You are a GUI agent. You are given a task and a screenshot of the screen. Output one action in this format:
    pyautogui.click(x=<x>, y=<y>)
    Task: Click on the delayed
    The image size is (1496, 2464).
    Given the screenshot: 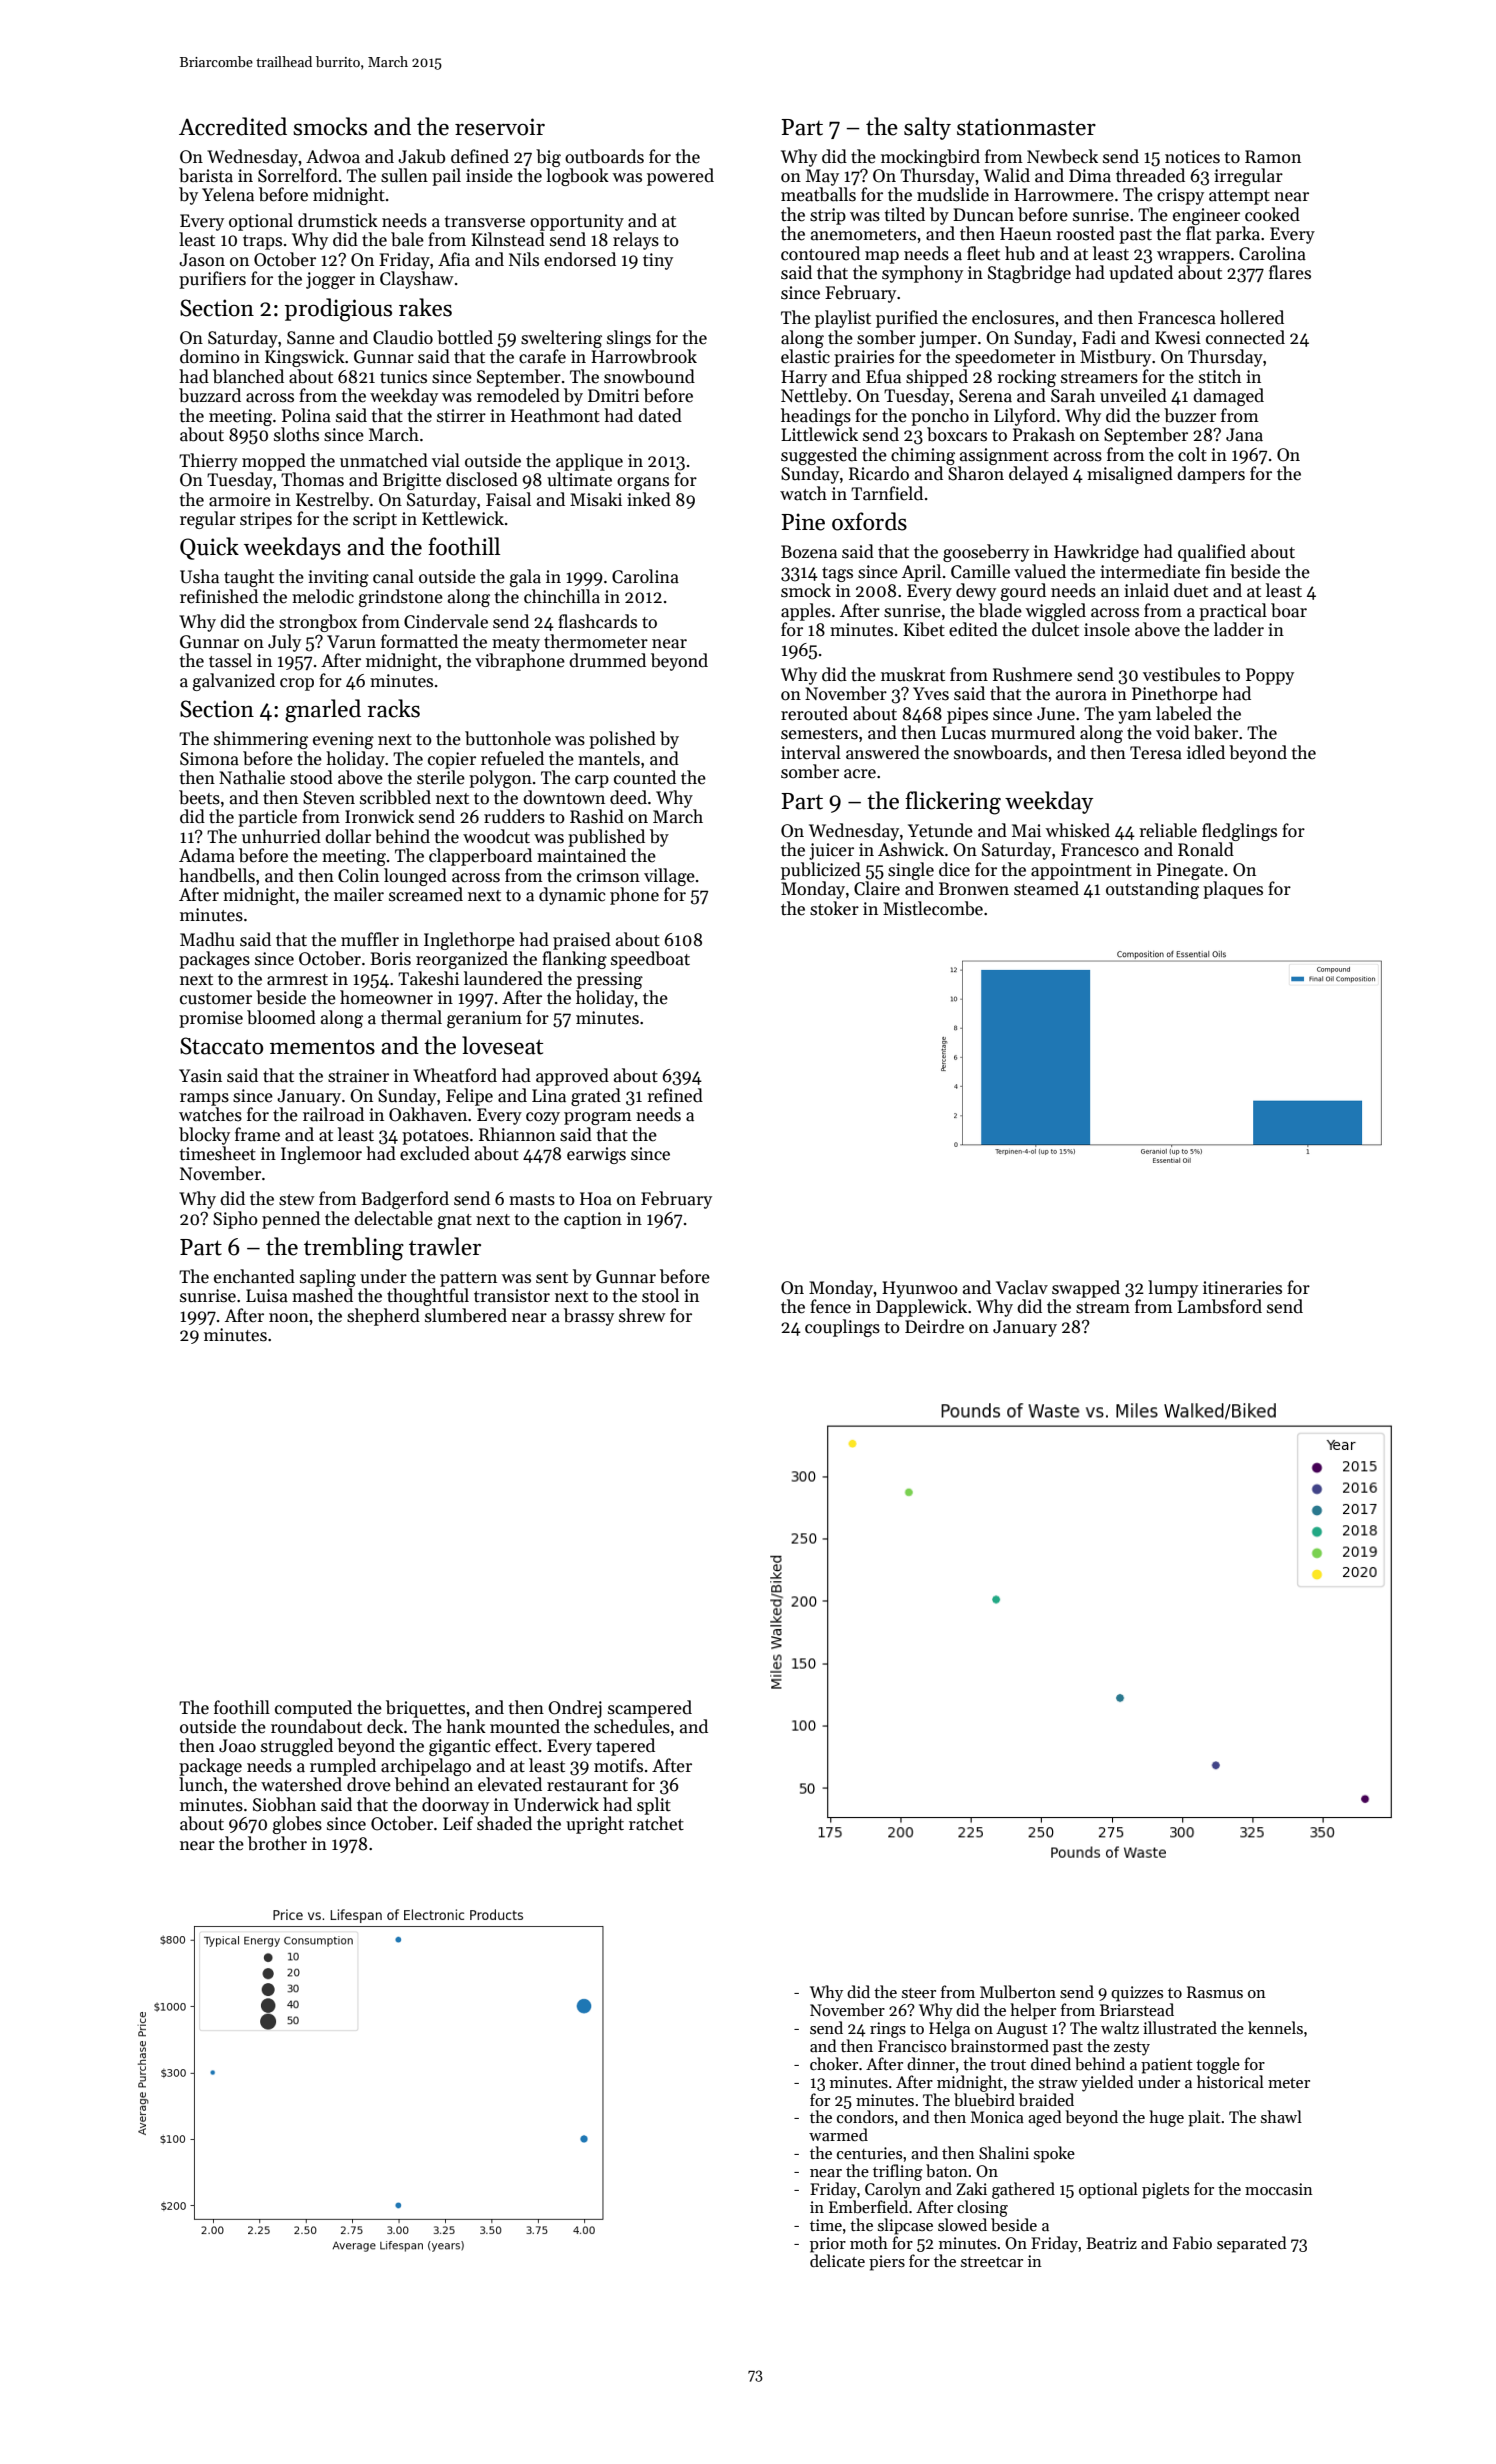 What is the action you would take?
    pyautogui.click(x=1038, y=475)
